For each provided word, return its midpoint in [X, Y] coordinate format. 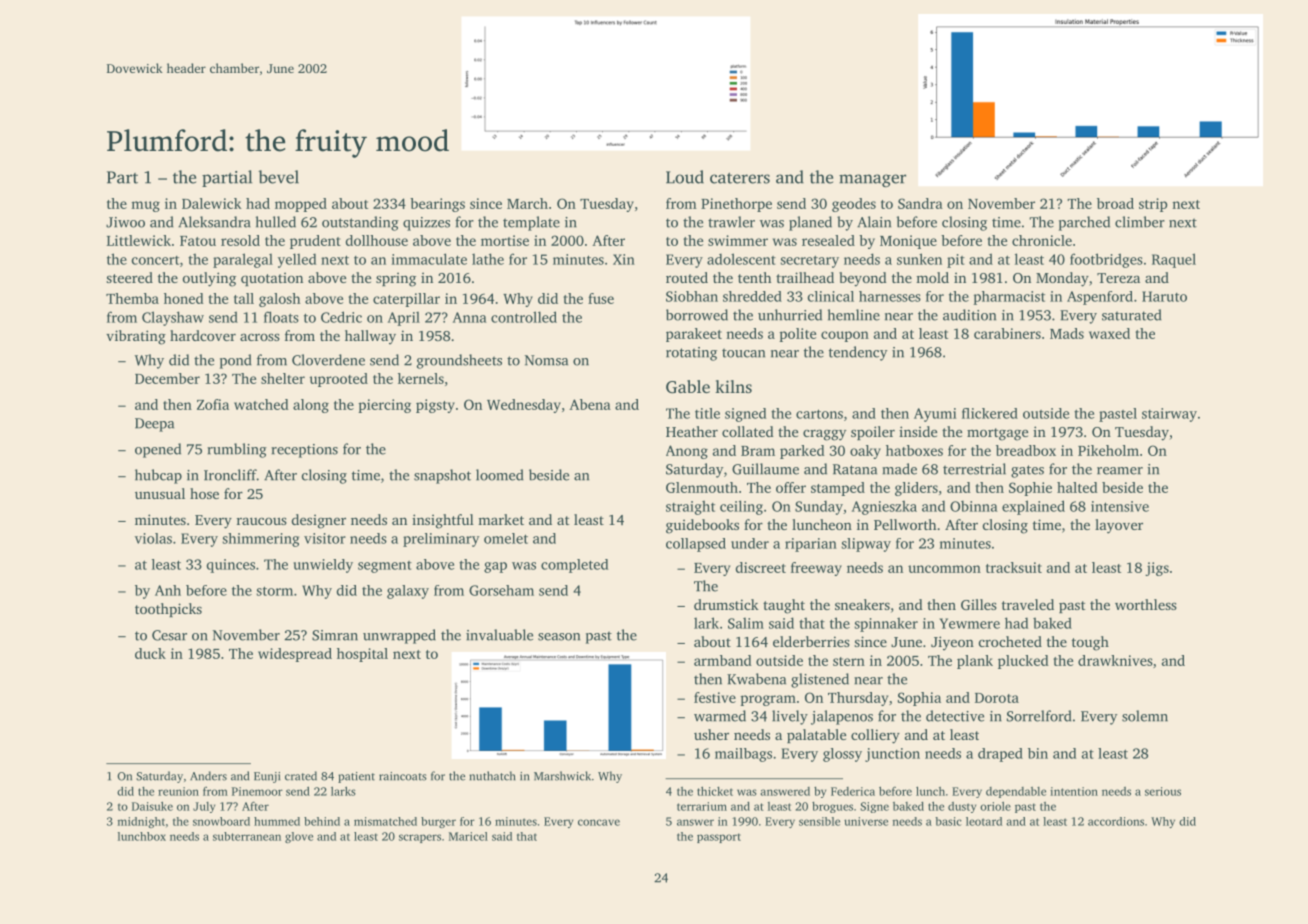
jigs [1157, 569]
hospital [362, 655]
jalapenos [842, 717]
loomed [499, 475]
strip [1153, 205]
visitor [325, 538]
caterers [740, 178]
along [311, 406]
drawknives [1115, 660]
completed [574, 566]
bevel [278, 177]
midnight [141, 822]
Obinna [974, 506]
